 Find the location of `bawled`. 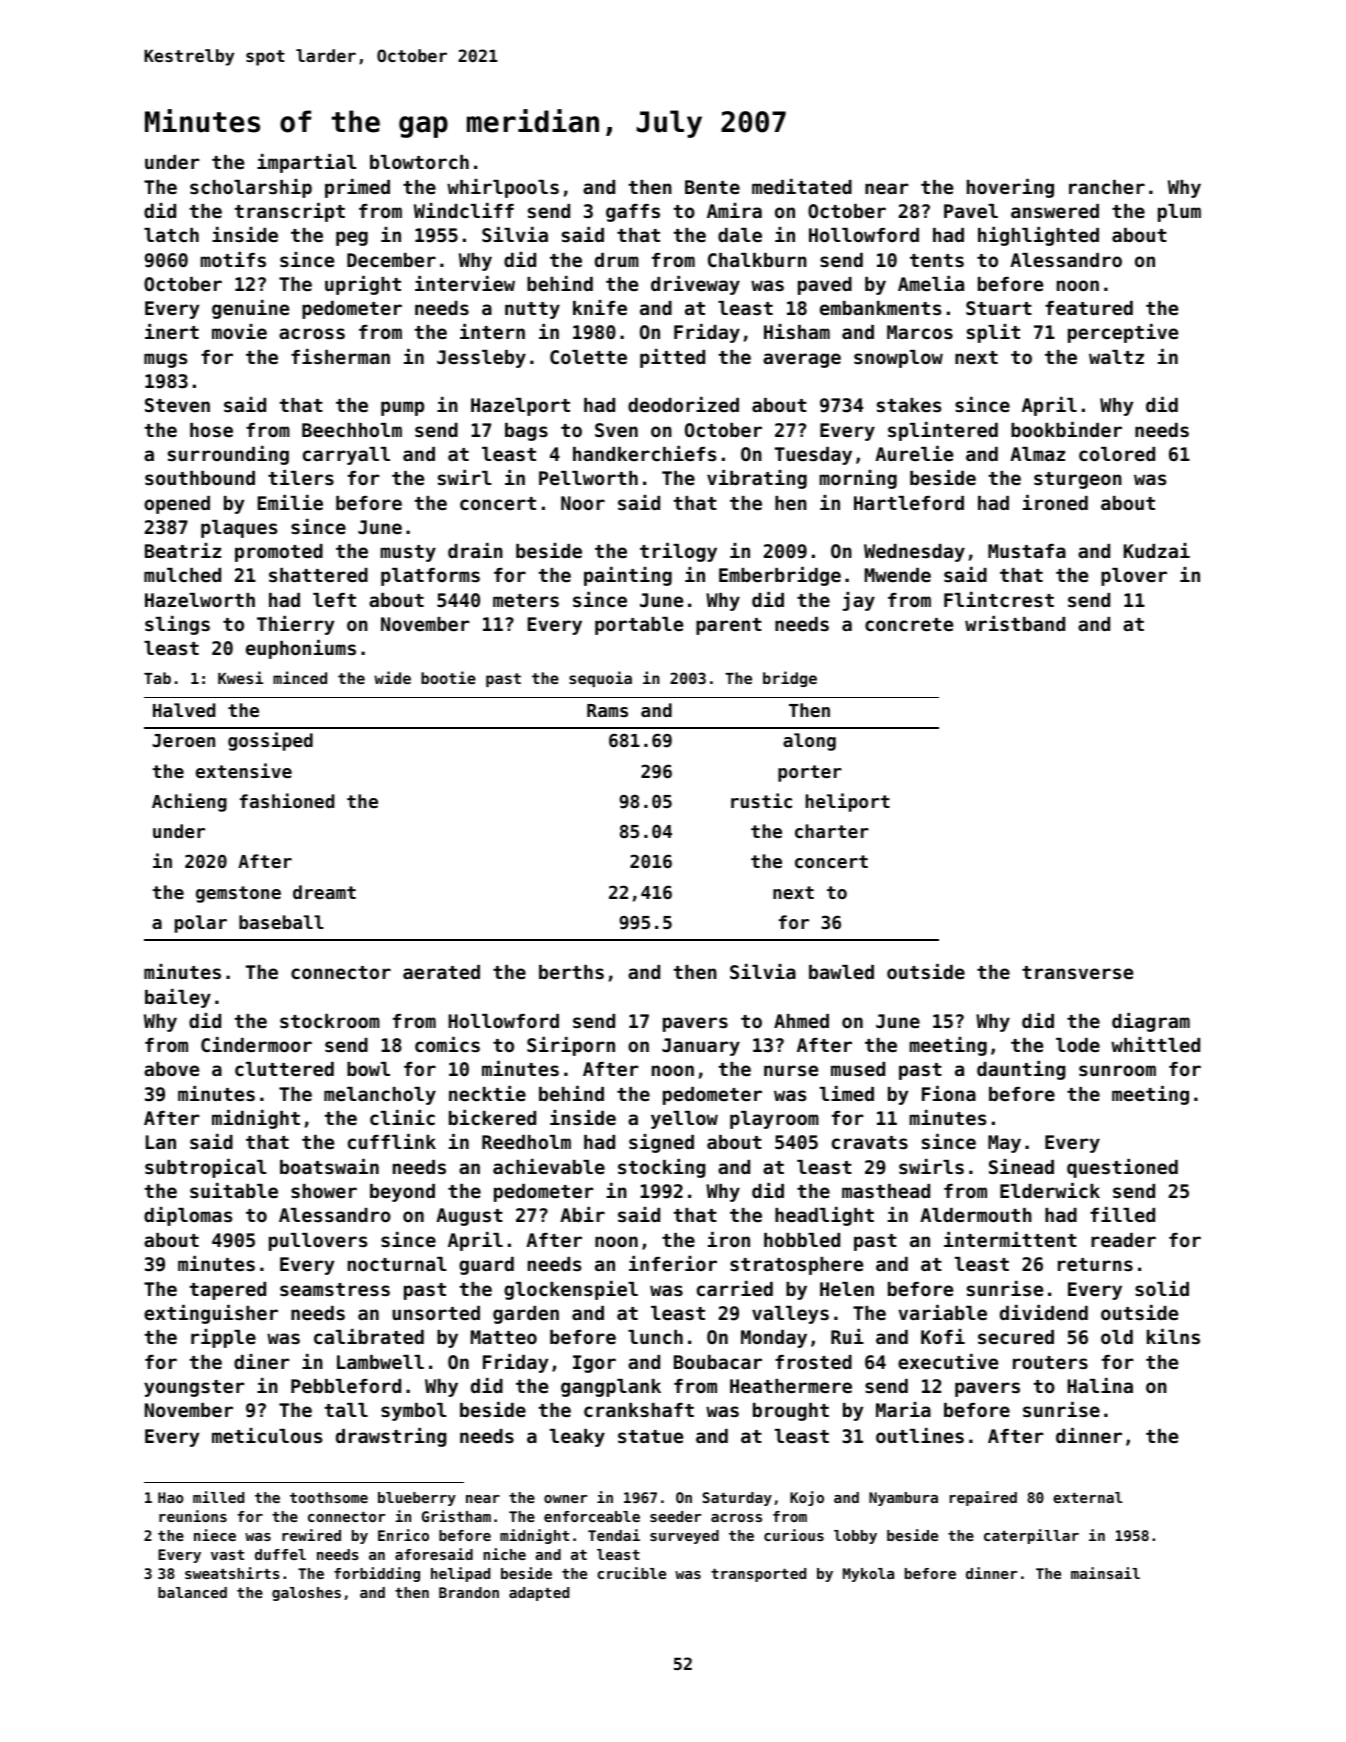

bawled is located at coordinates (841, 972).
